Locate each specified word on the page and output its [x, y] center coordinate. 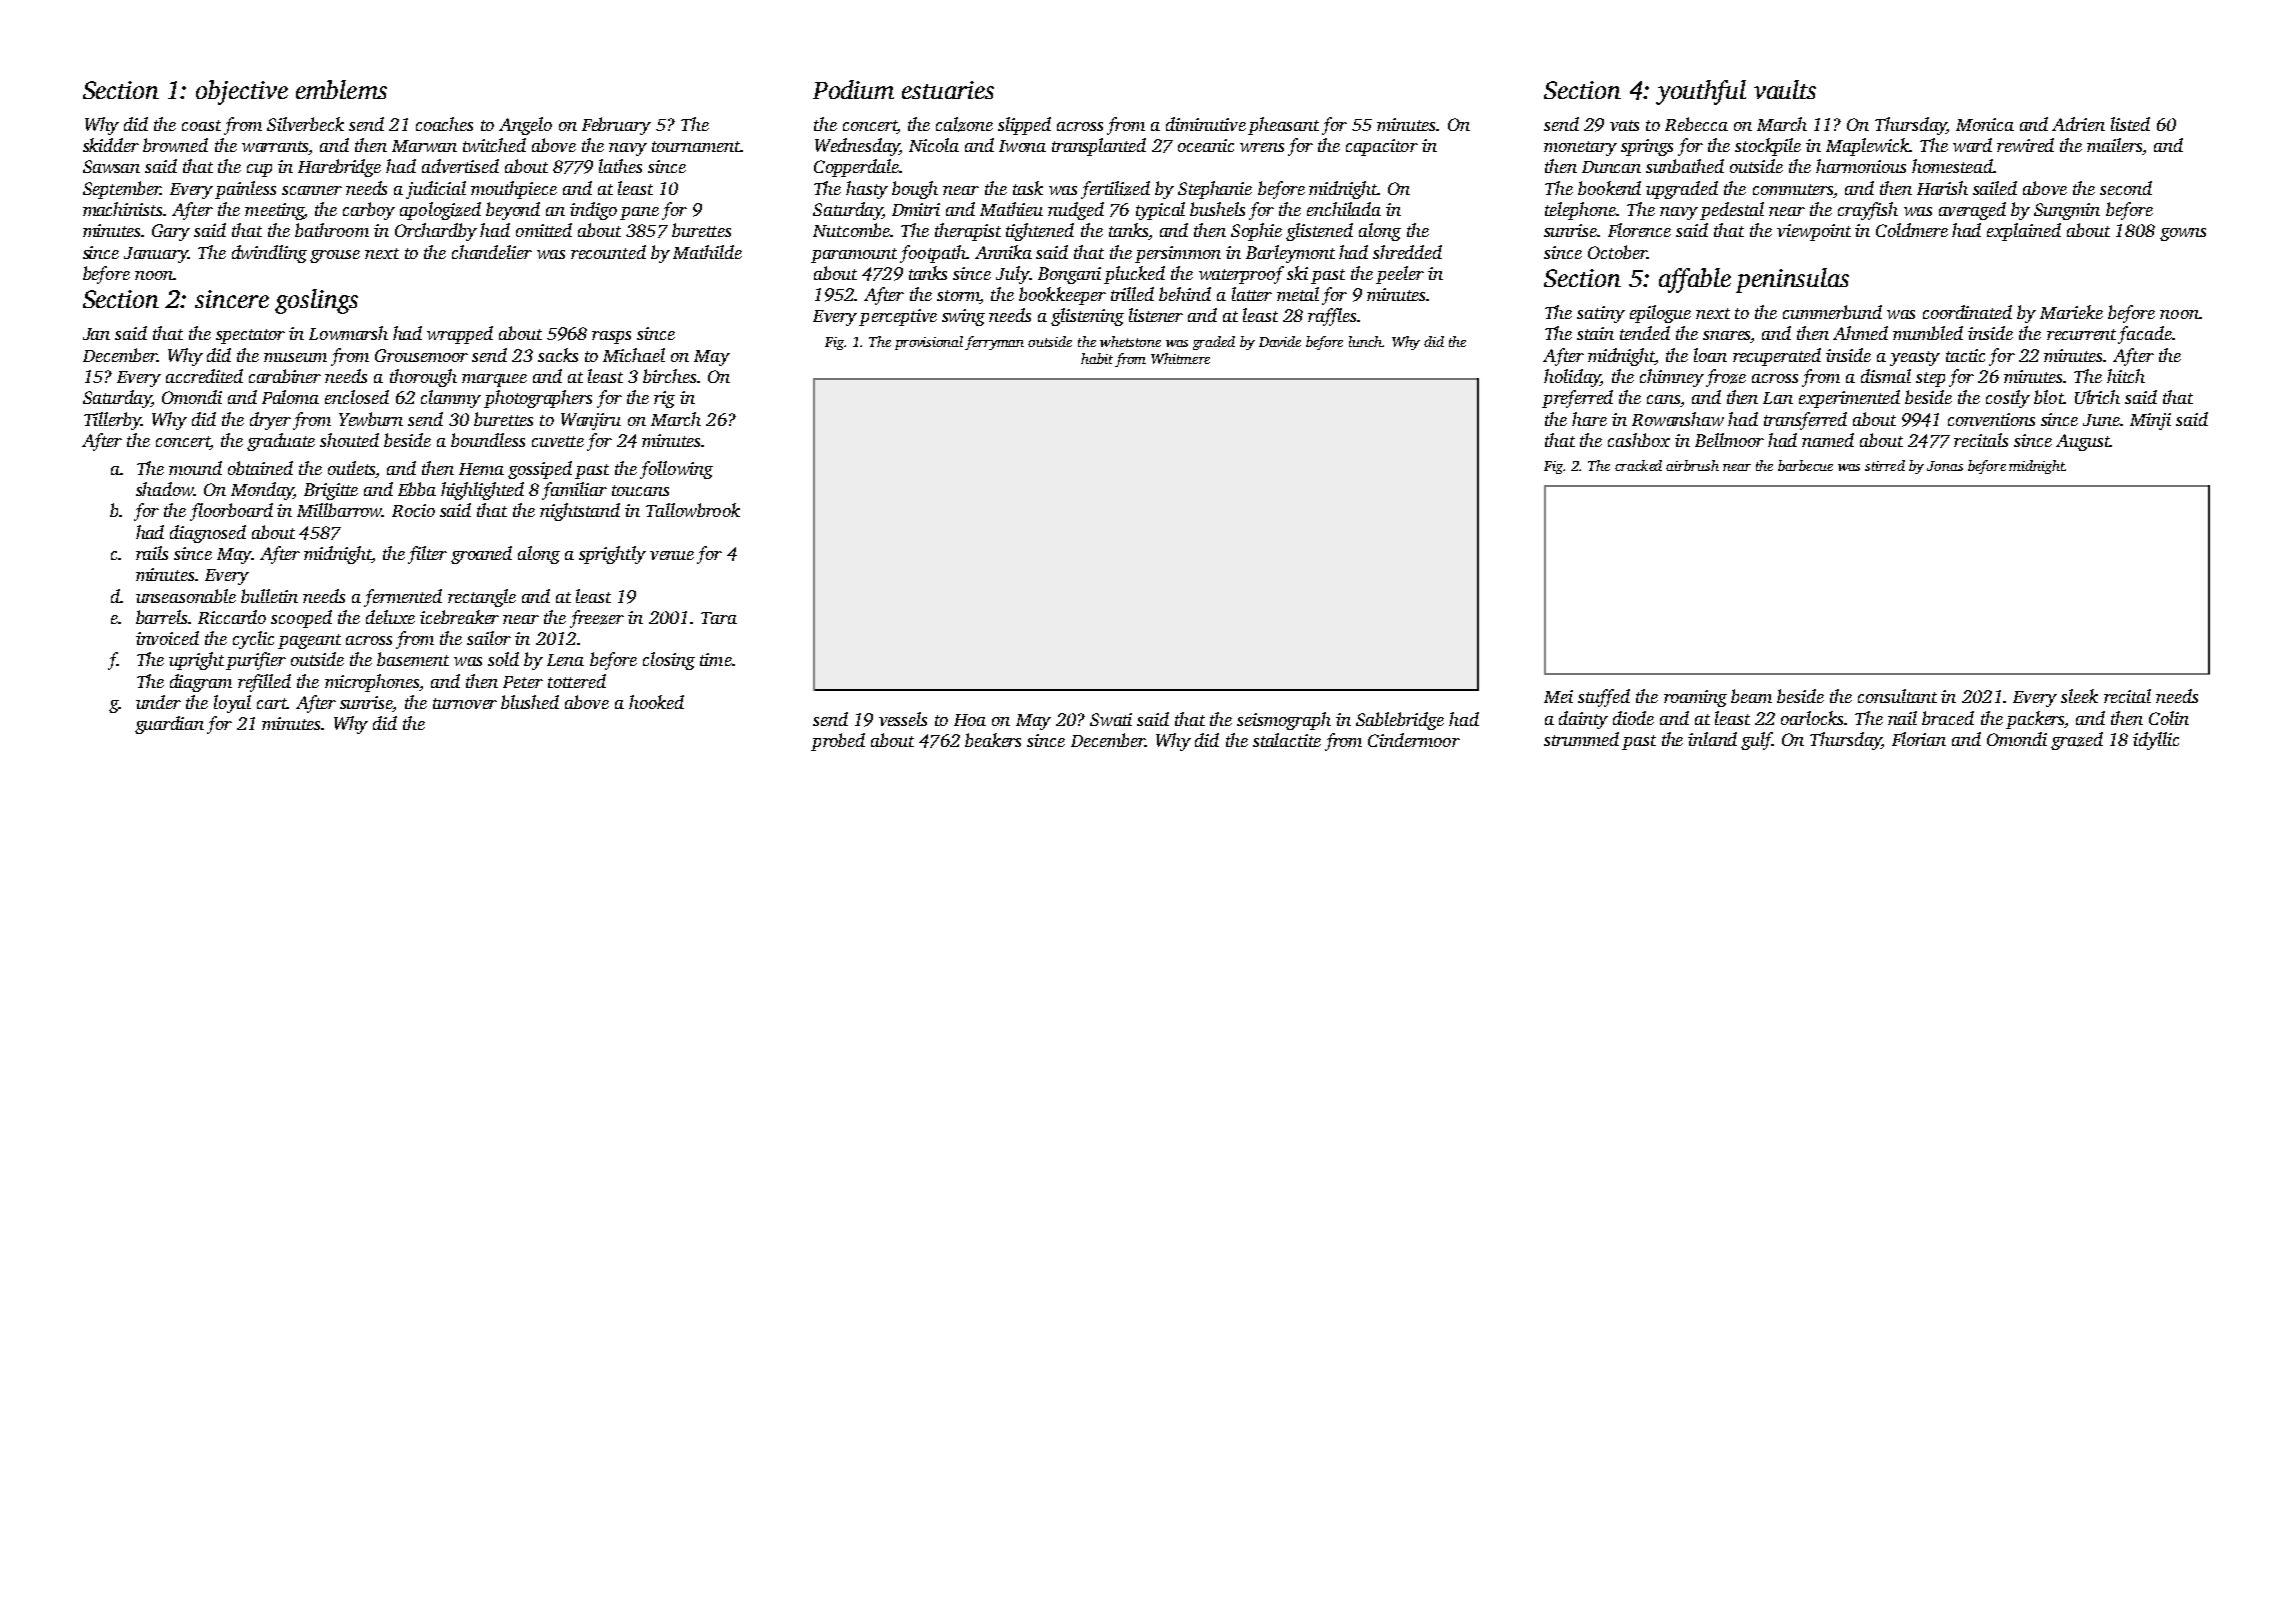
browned [175, 145]
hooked [656, 702]
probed [838, 742]
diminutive [1206, 124]
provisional [929, 343]
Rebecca [1696, 124]
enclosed [357, 397]
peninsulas [1792, 280]
